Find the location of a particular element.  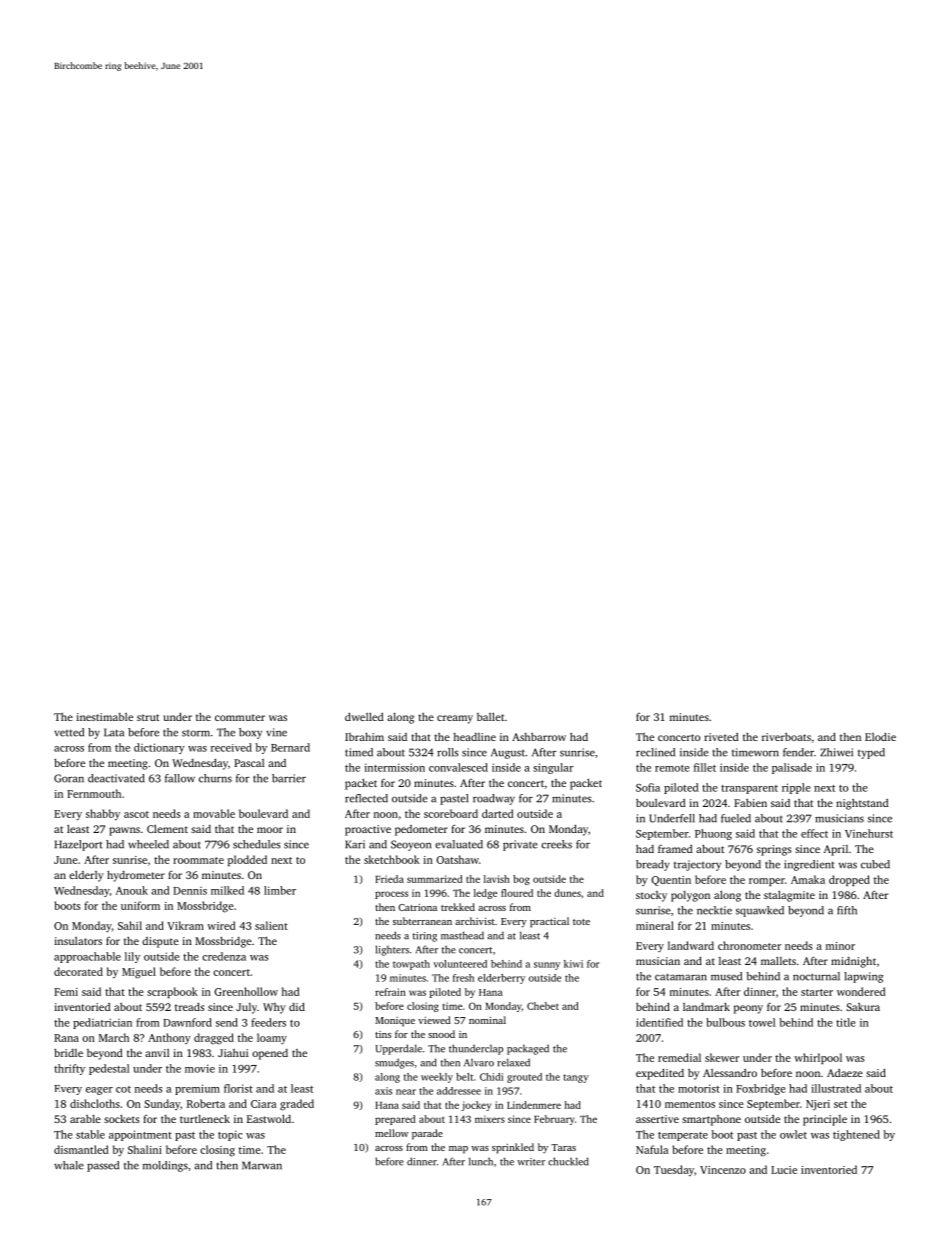

elderly is located at coordinates (86, 876).
